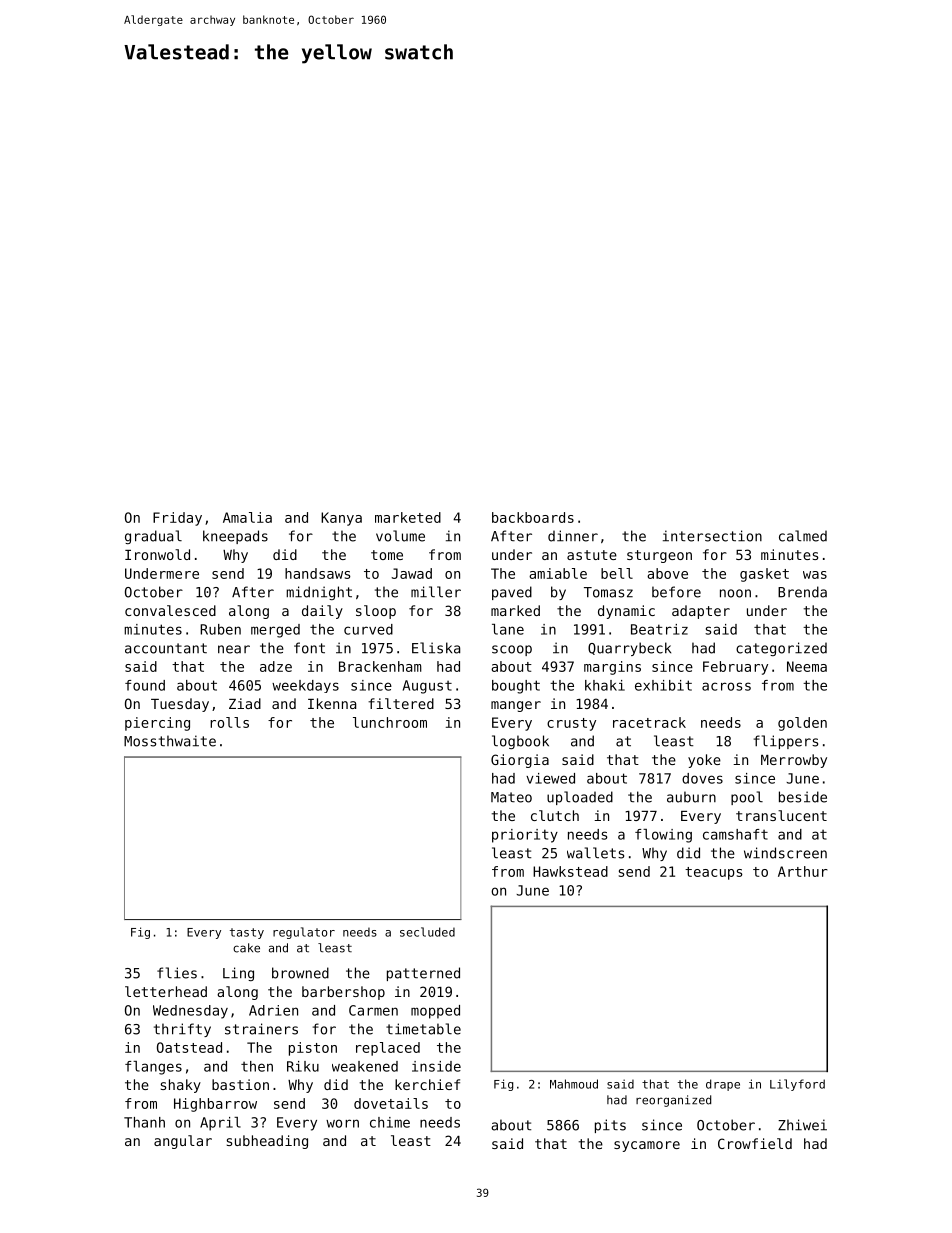  I want to click on Highbarrow, so click(215, 1105).
